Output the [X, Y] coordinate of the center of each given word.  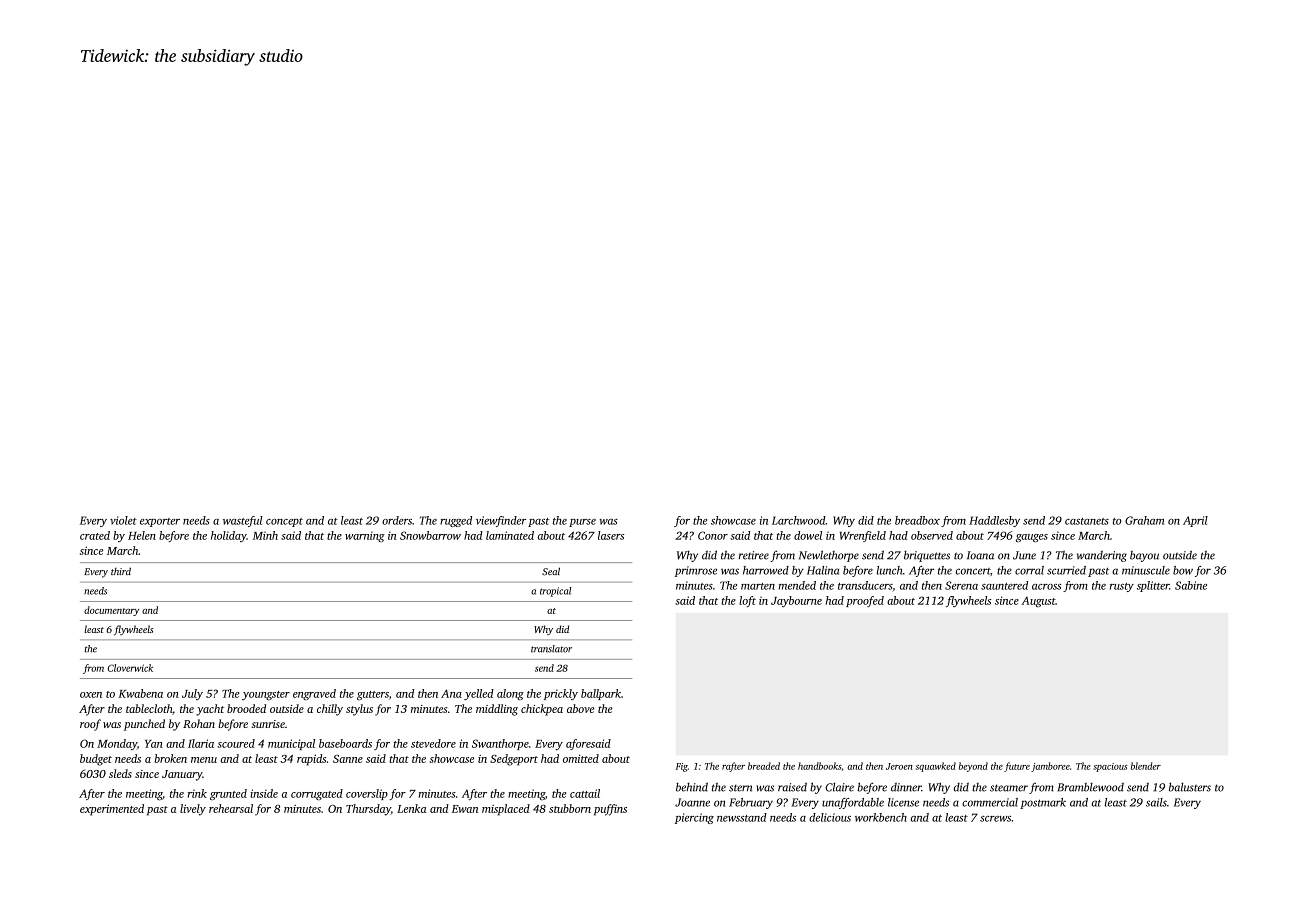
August [1038, 602]
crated [95, 535]
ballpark [601, 694]
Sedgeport [514, 760]
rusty [1122, 587]
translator [551, 649]
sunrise [268, 724]
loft [747, 601]
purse [582, 523]
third [121, 571]
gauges [1032, 538]
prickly [561, 694]
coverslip [367, 794]
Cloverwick [130, 668]
